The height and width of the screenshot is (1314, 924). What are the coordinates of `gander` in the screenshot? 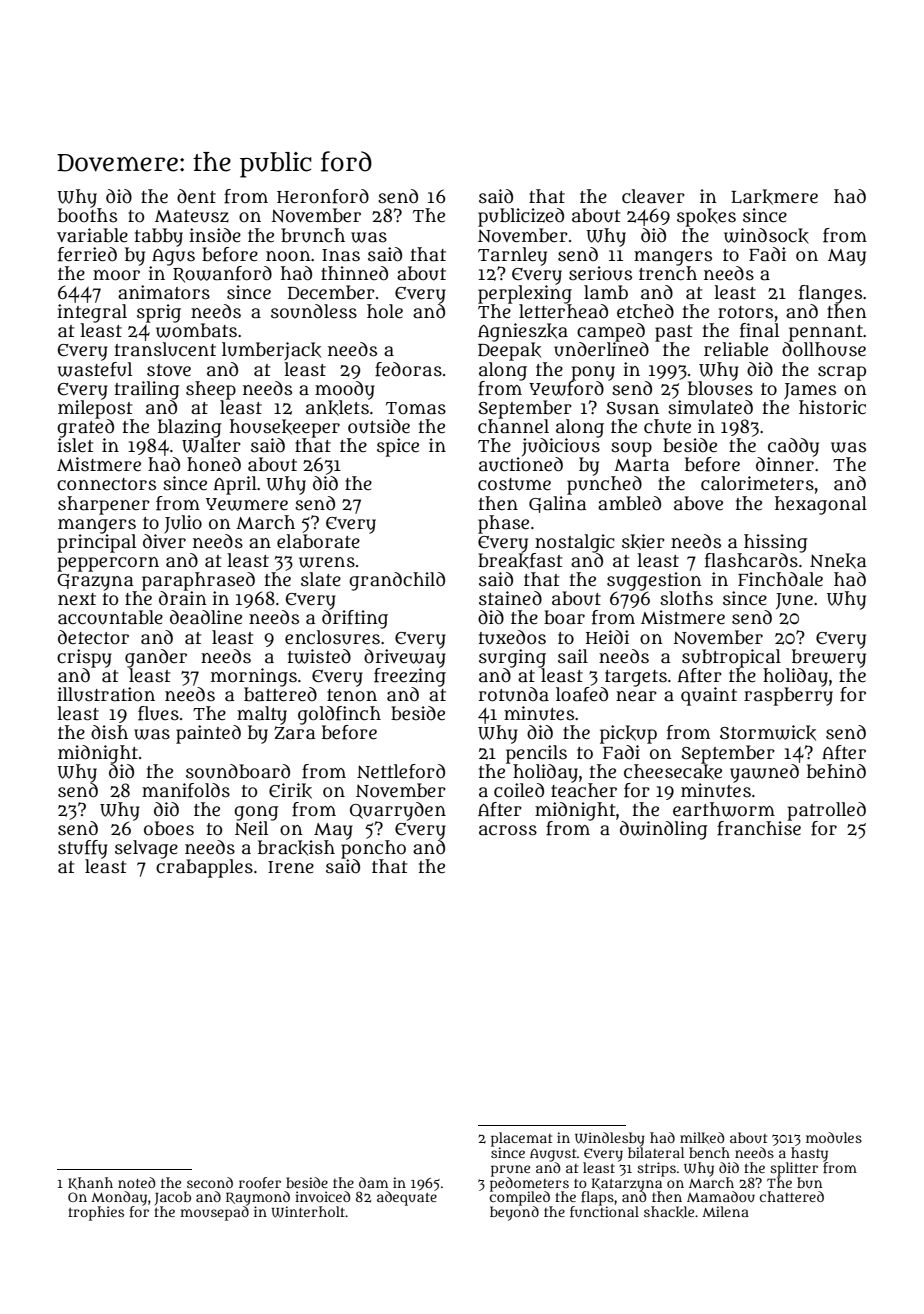 It's located at (156, 658).
